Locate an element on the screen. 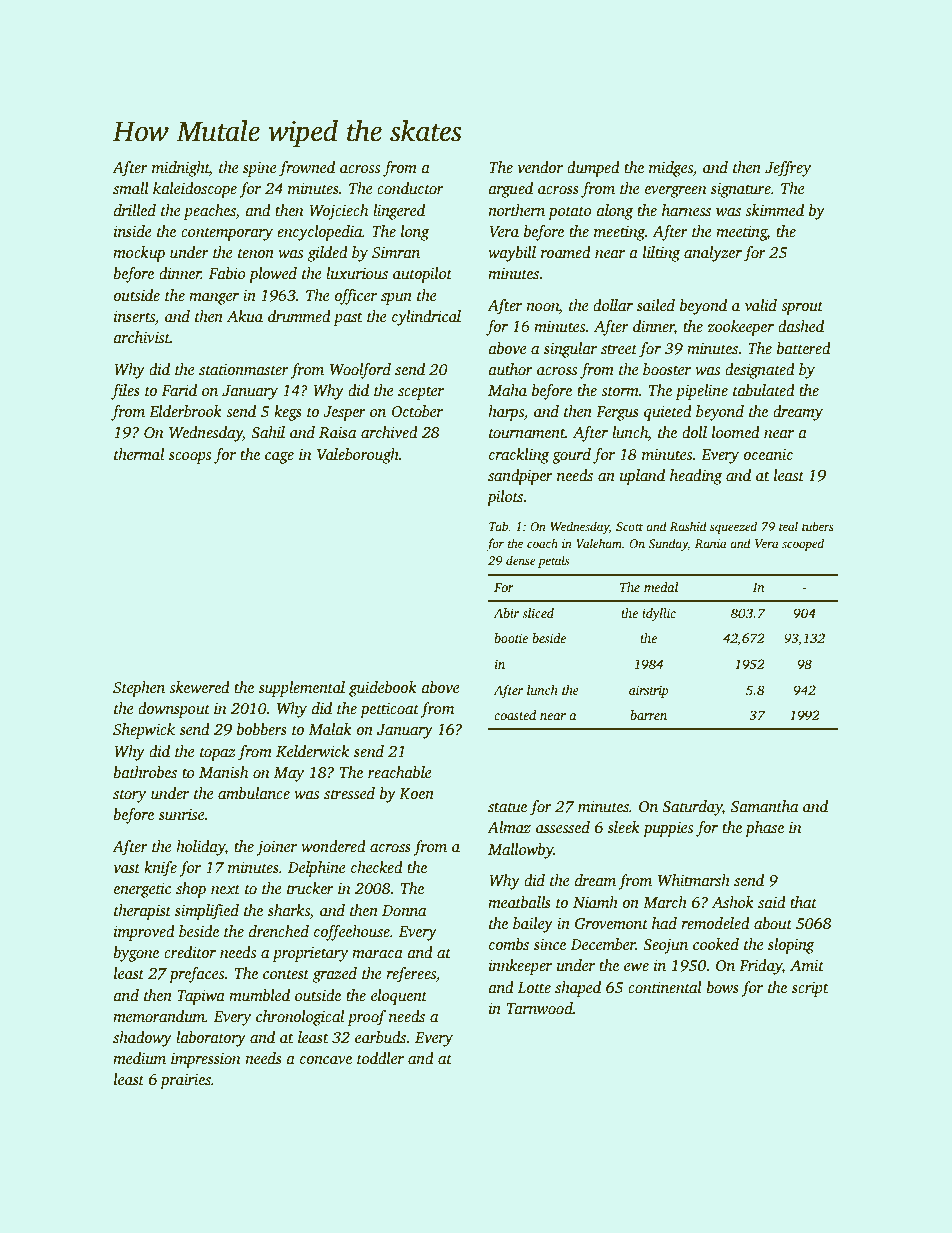 This screenshot has height=1233, width=952. inserts is located at coordinates (134, 316).
